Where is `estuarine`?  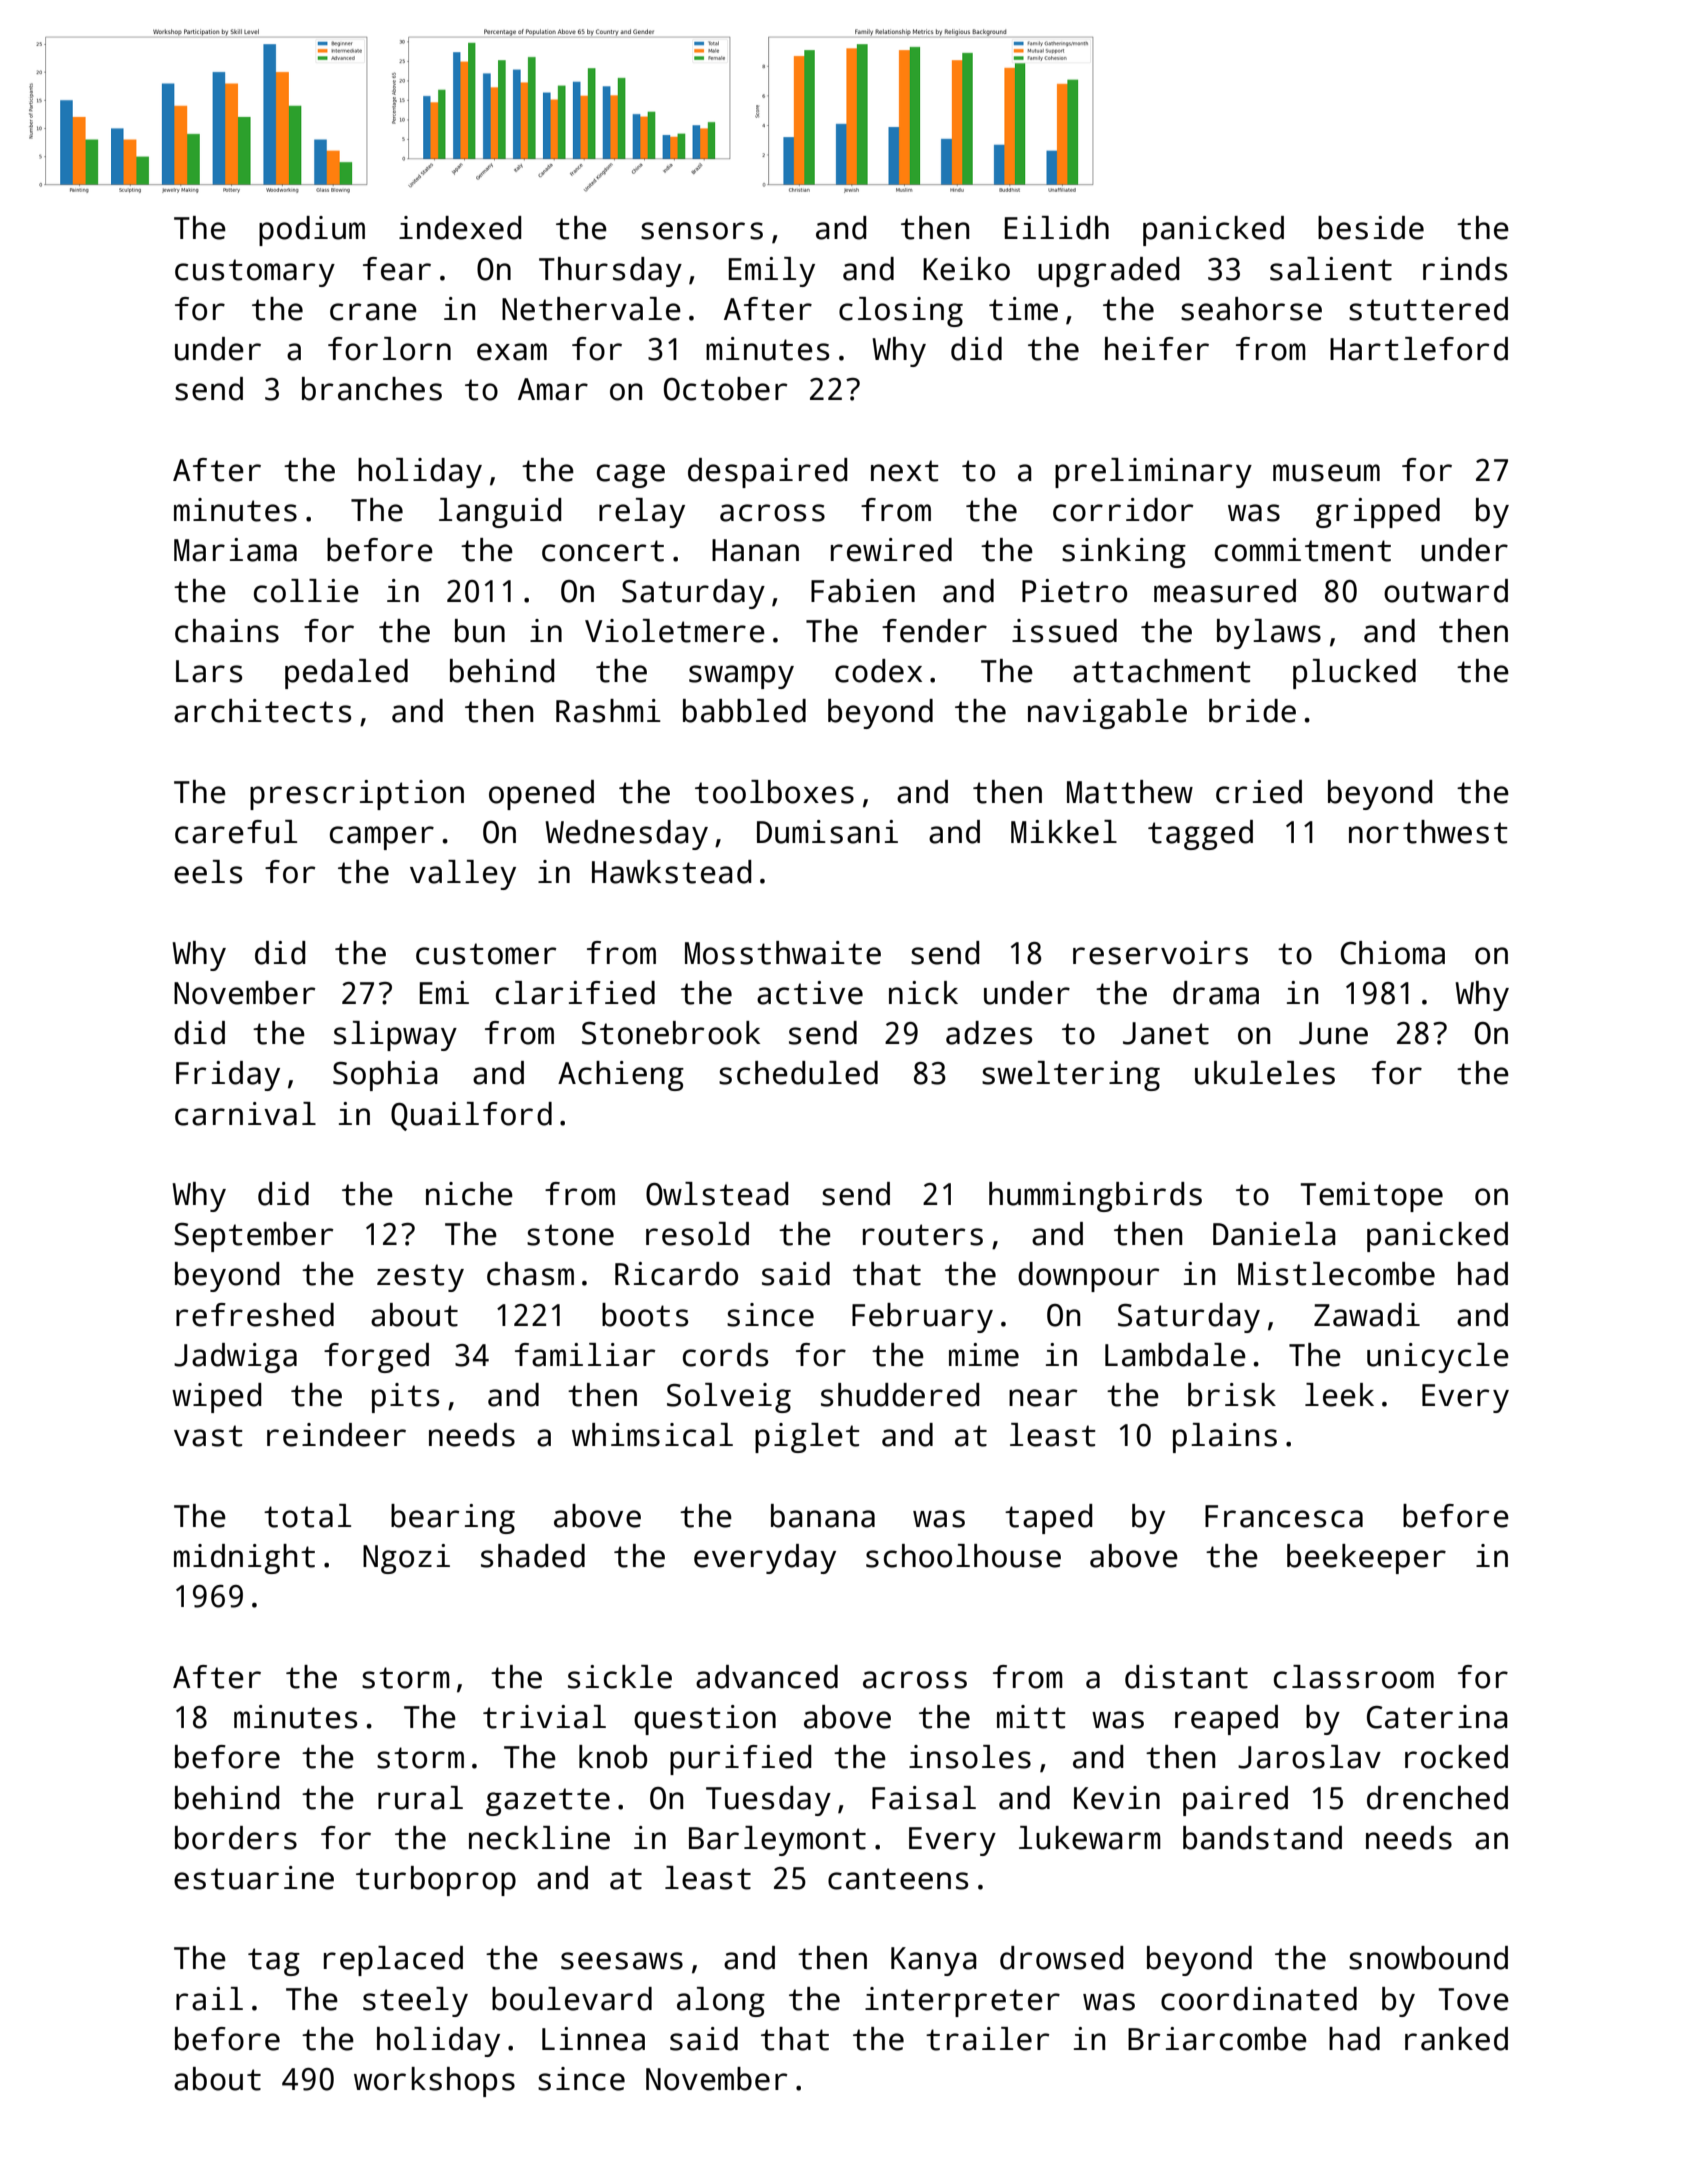 estuarine is located at coordinates (254, 1878).
